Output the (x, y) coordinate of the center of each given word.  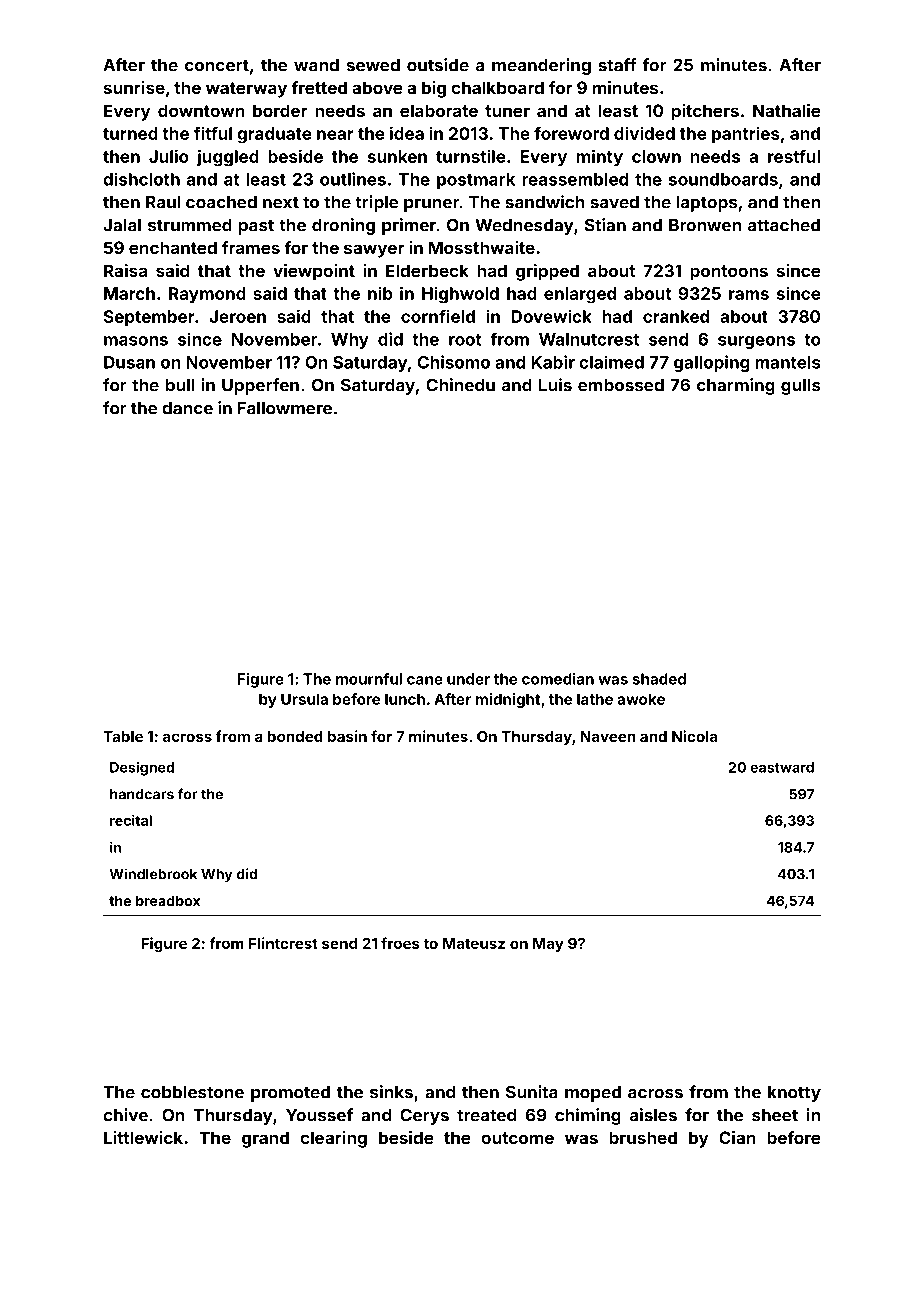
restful (794, 156)
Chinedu (460, 385)
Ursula (304, 699)
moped (593, 1094)
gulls (801, 387)
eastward (782, 767)
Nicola (694, 736)
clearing (333, 1139)
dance (187, 408)
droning (343, 226)
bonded (295, 736)
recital (131, 820)
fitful (213, 133)
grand (265, 1139)
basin (347, 736)
